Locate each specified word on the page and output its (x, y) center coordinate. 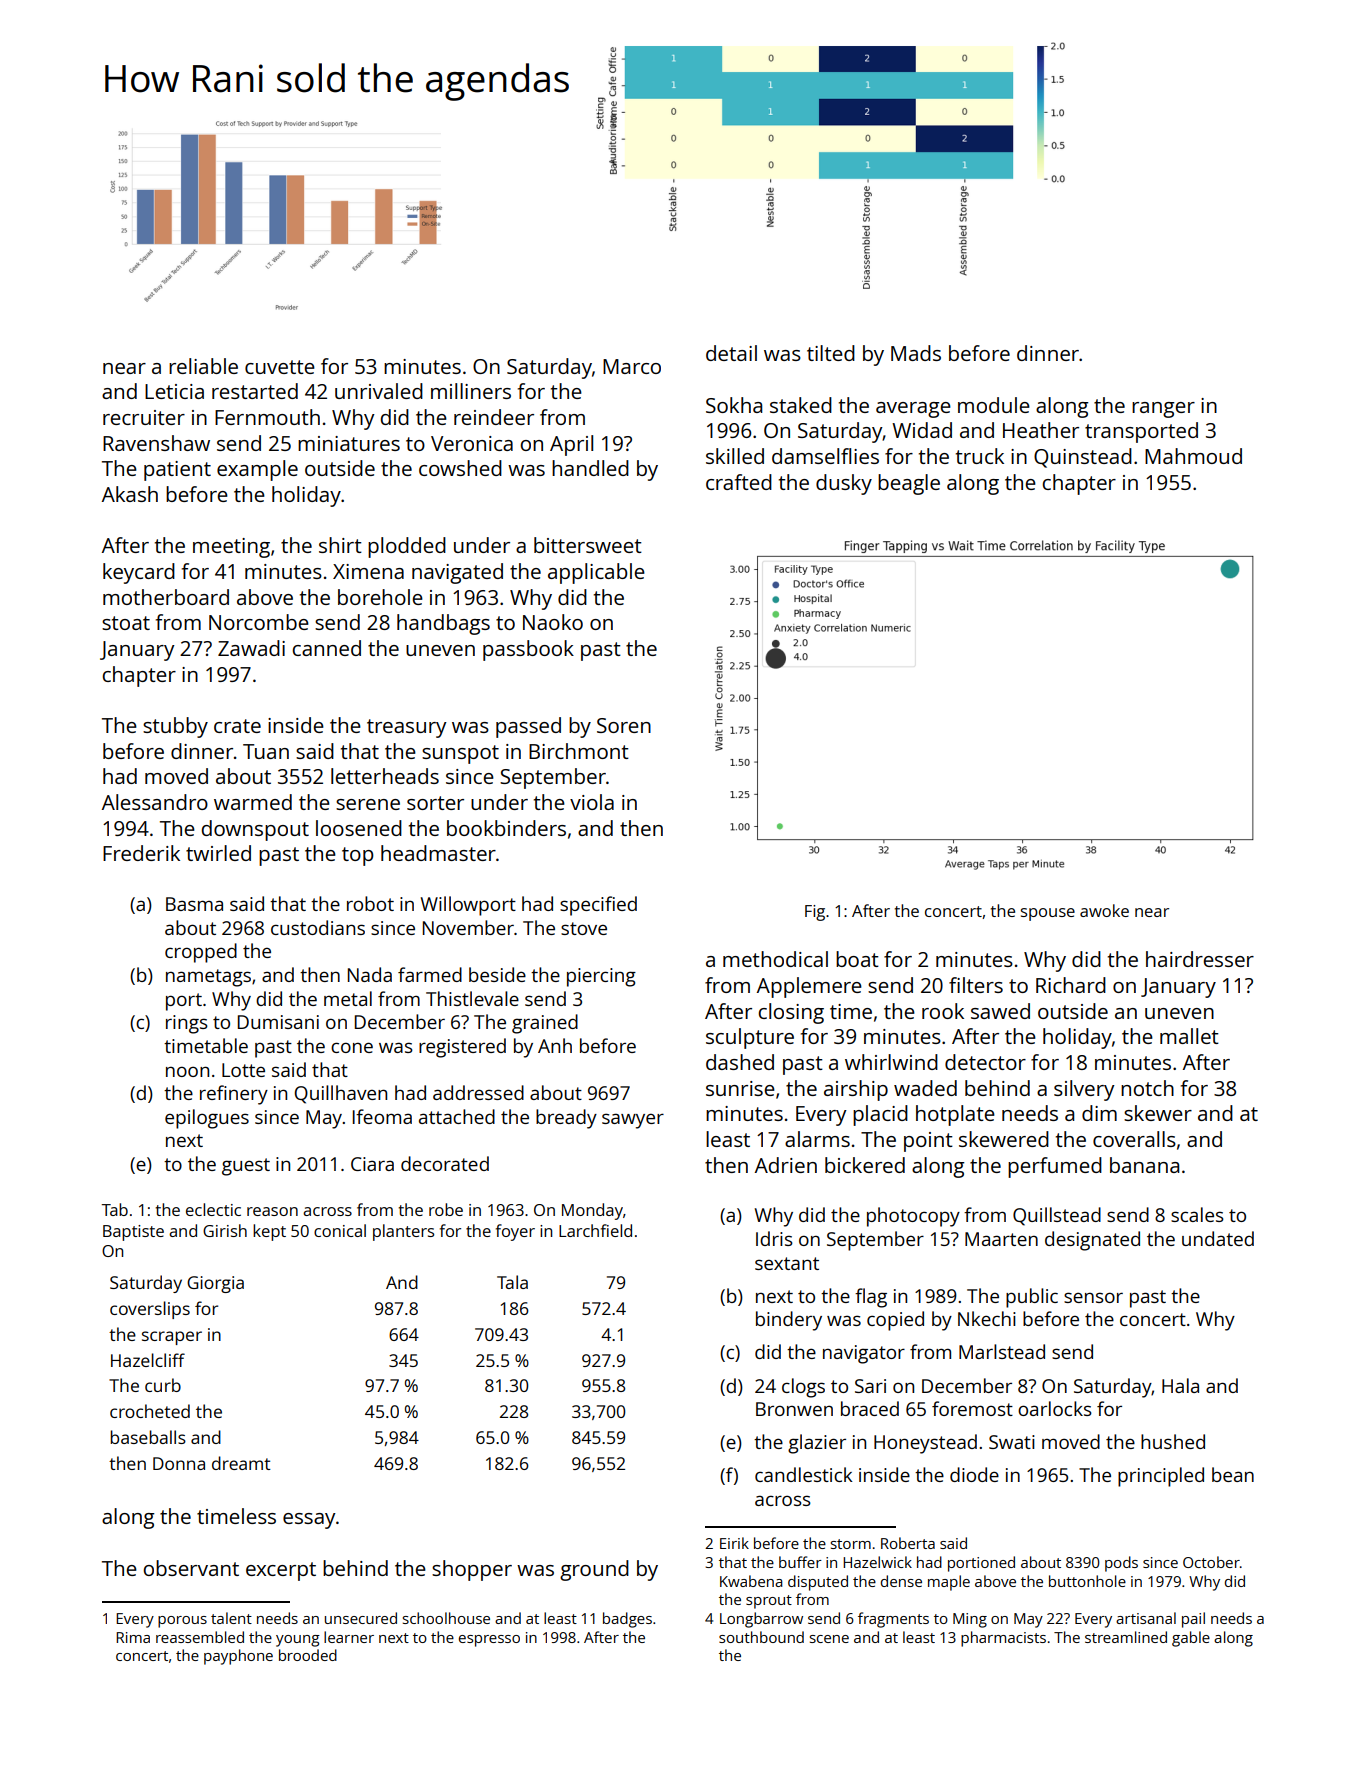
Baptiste (133, 1233)
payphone (238, 1657)
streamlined (1126, 1637)
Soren (624, 725)
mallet (1189, 1036)
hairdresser (1200, 959)
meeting (231, 548)
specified (598, 906)
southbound (761, 1637)
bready (566, 1119)
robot (370, 903)
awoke (1104, 910)
